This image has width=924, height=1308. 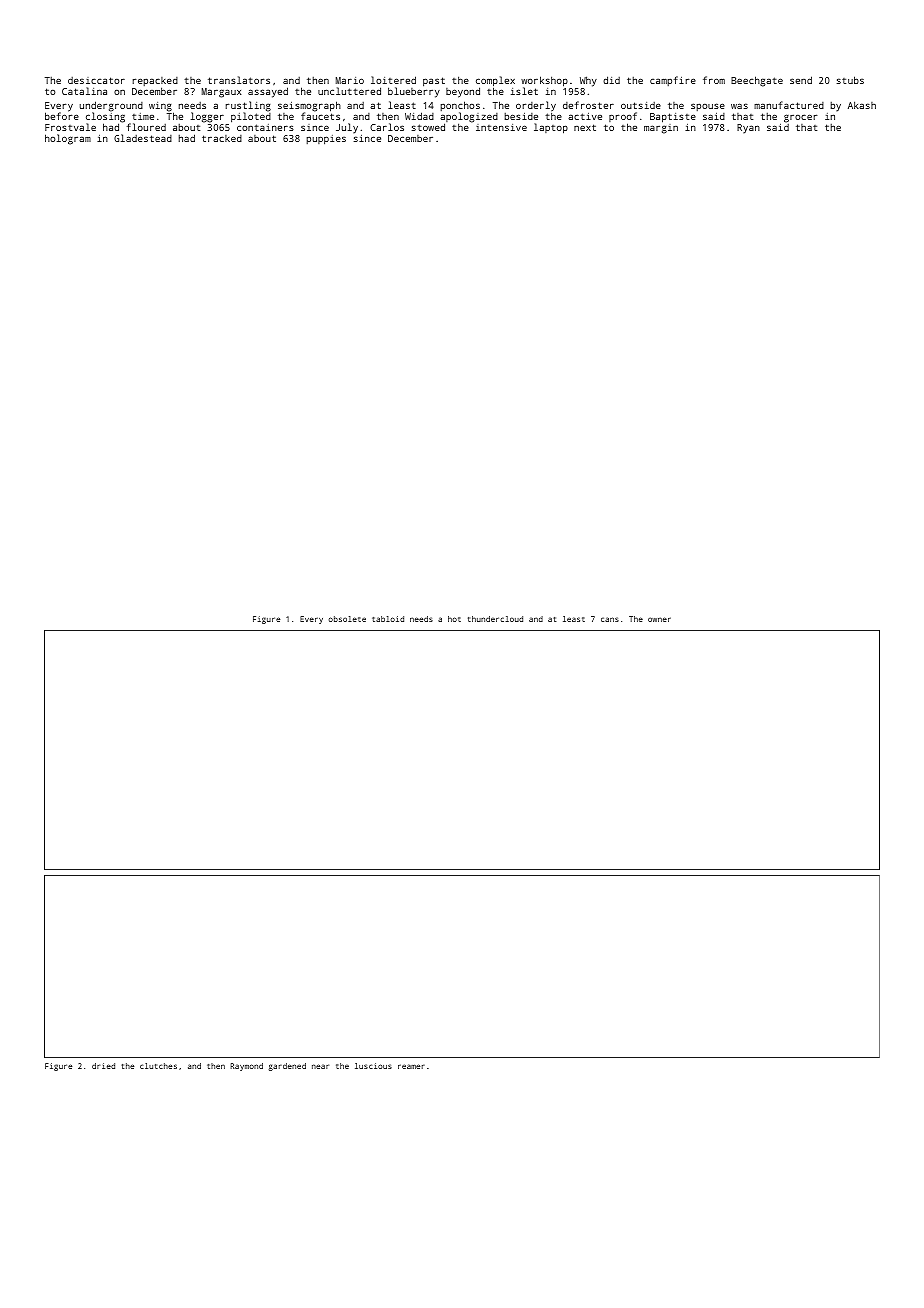 I want to click on complex, so click(x=495, y=81).
